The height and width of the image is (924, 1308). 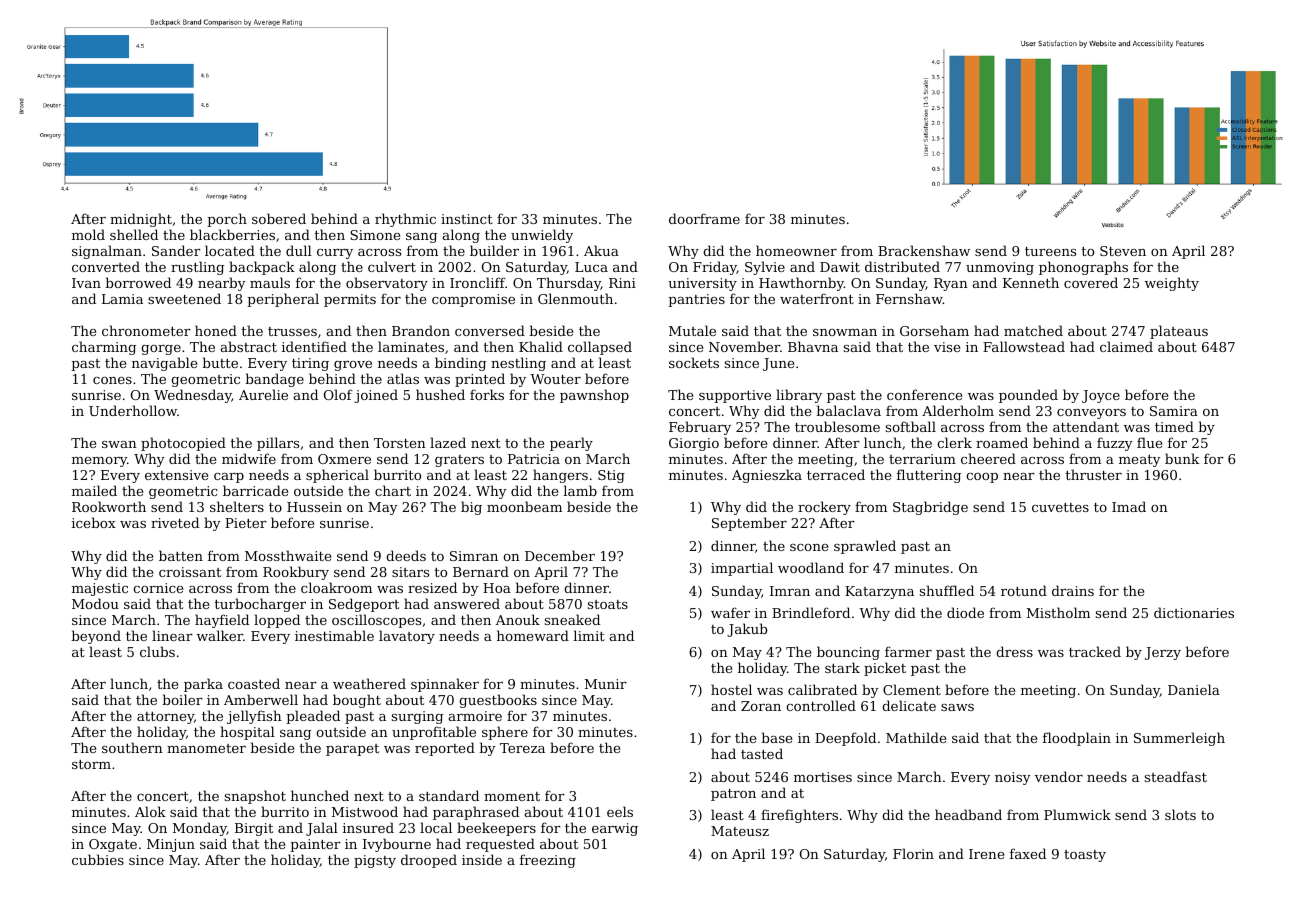 What do you see at coordinates (171, 845) in the image?
I see `Minjun` at bounding box center [171, 845].
